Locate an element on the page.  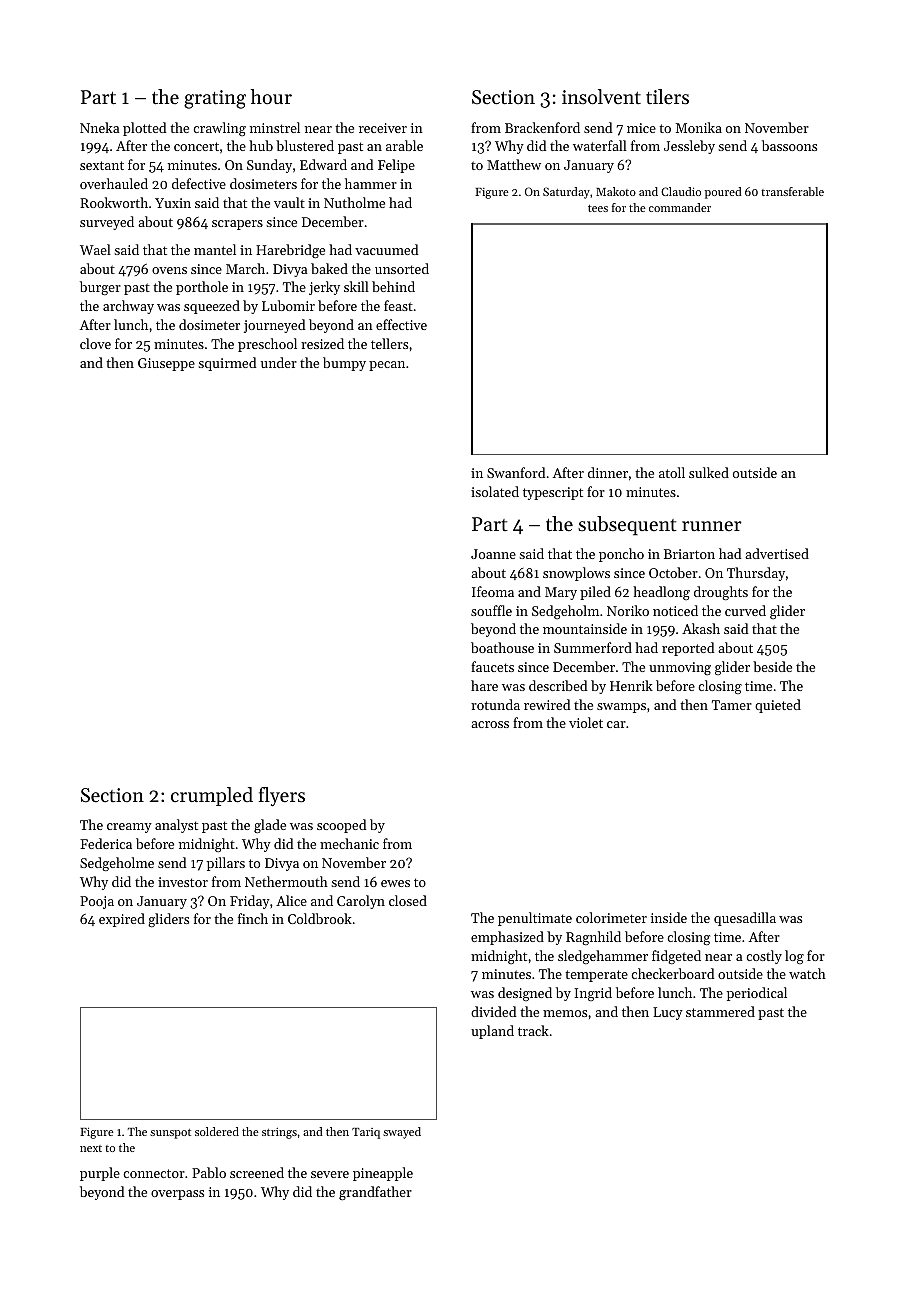
commander is located at coordinates (680, 207).
